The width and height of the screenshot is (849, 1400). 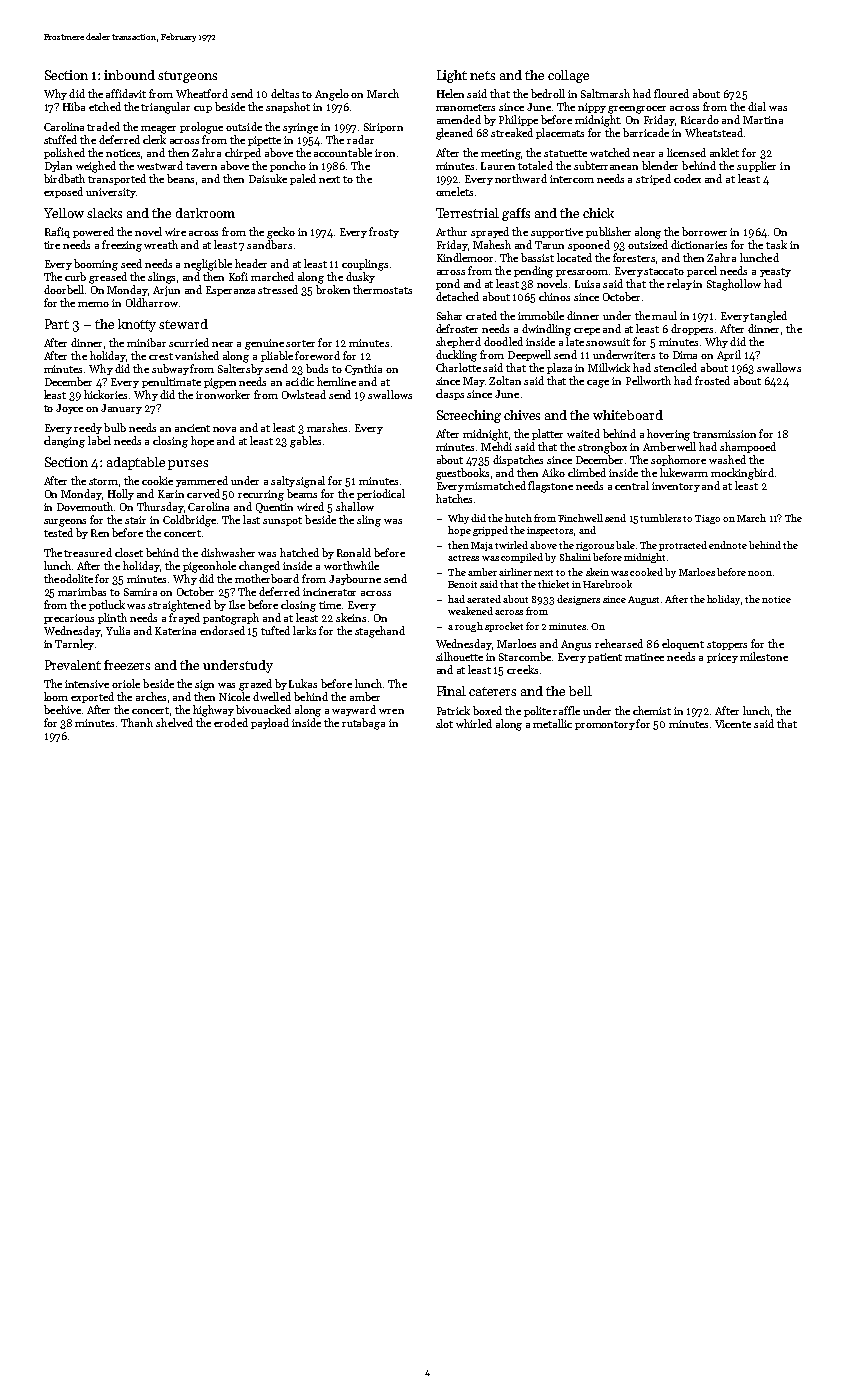 What do you see at coordinates (760, 573) in the screenshot?
I see `noon` at bounding box center [760, 573].
